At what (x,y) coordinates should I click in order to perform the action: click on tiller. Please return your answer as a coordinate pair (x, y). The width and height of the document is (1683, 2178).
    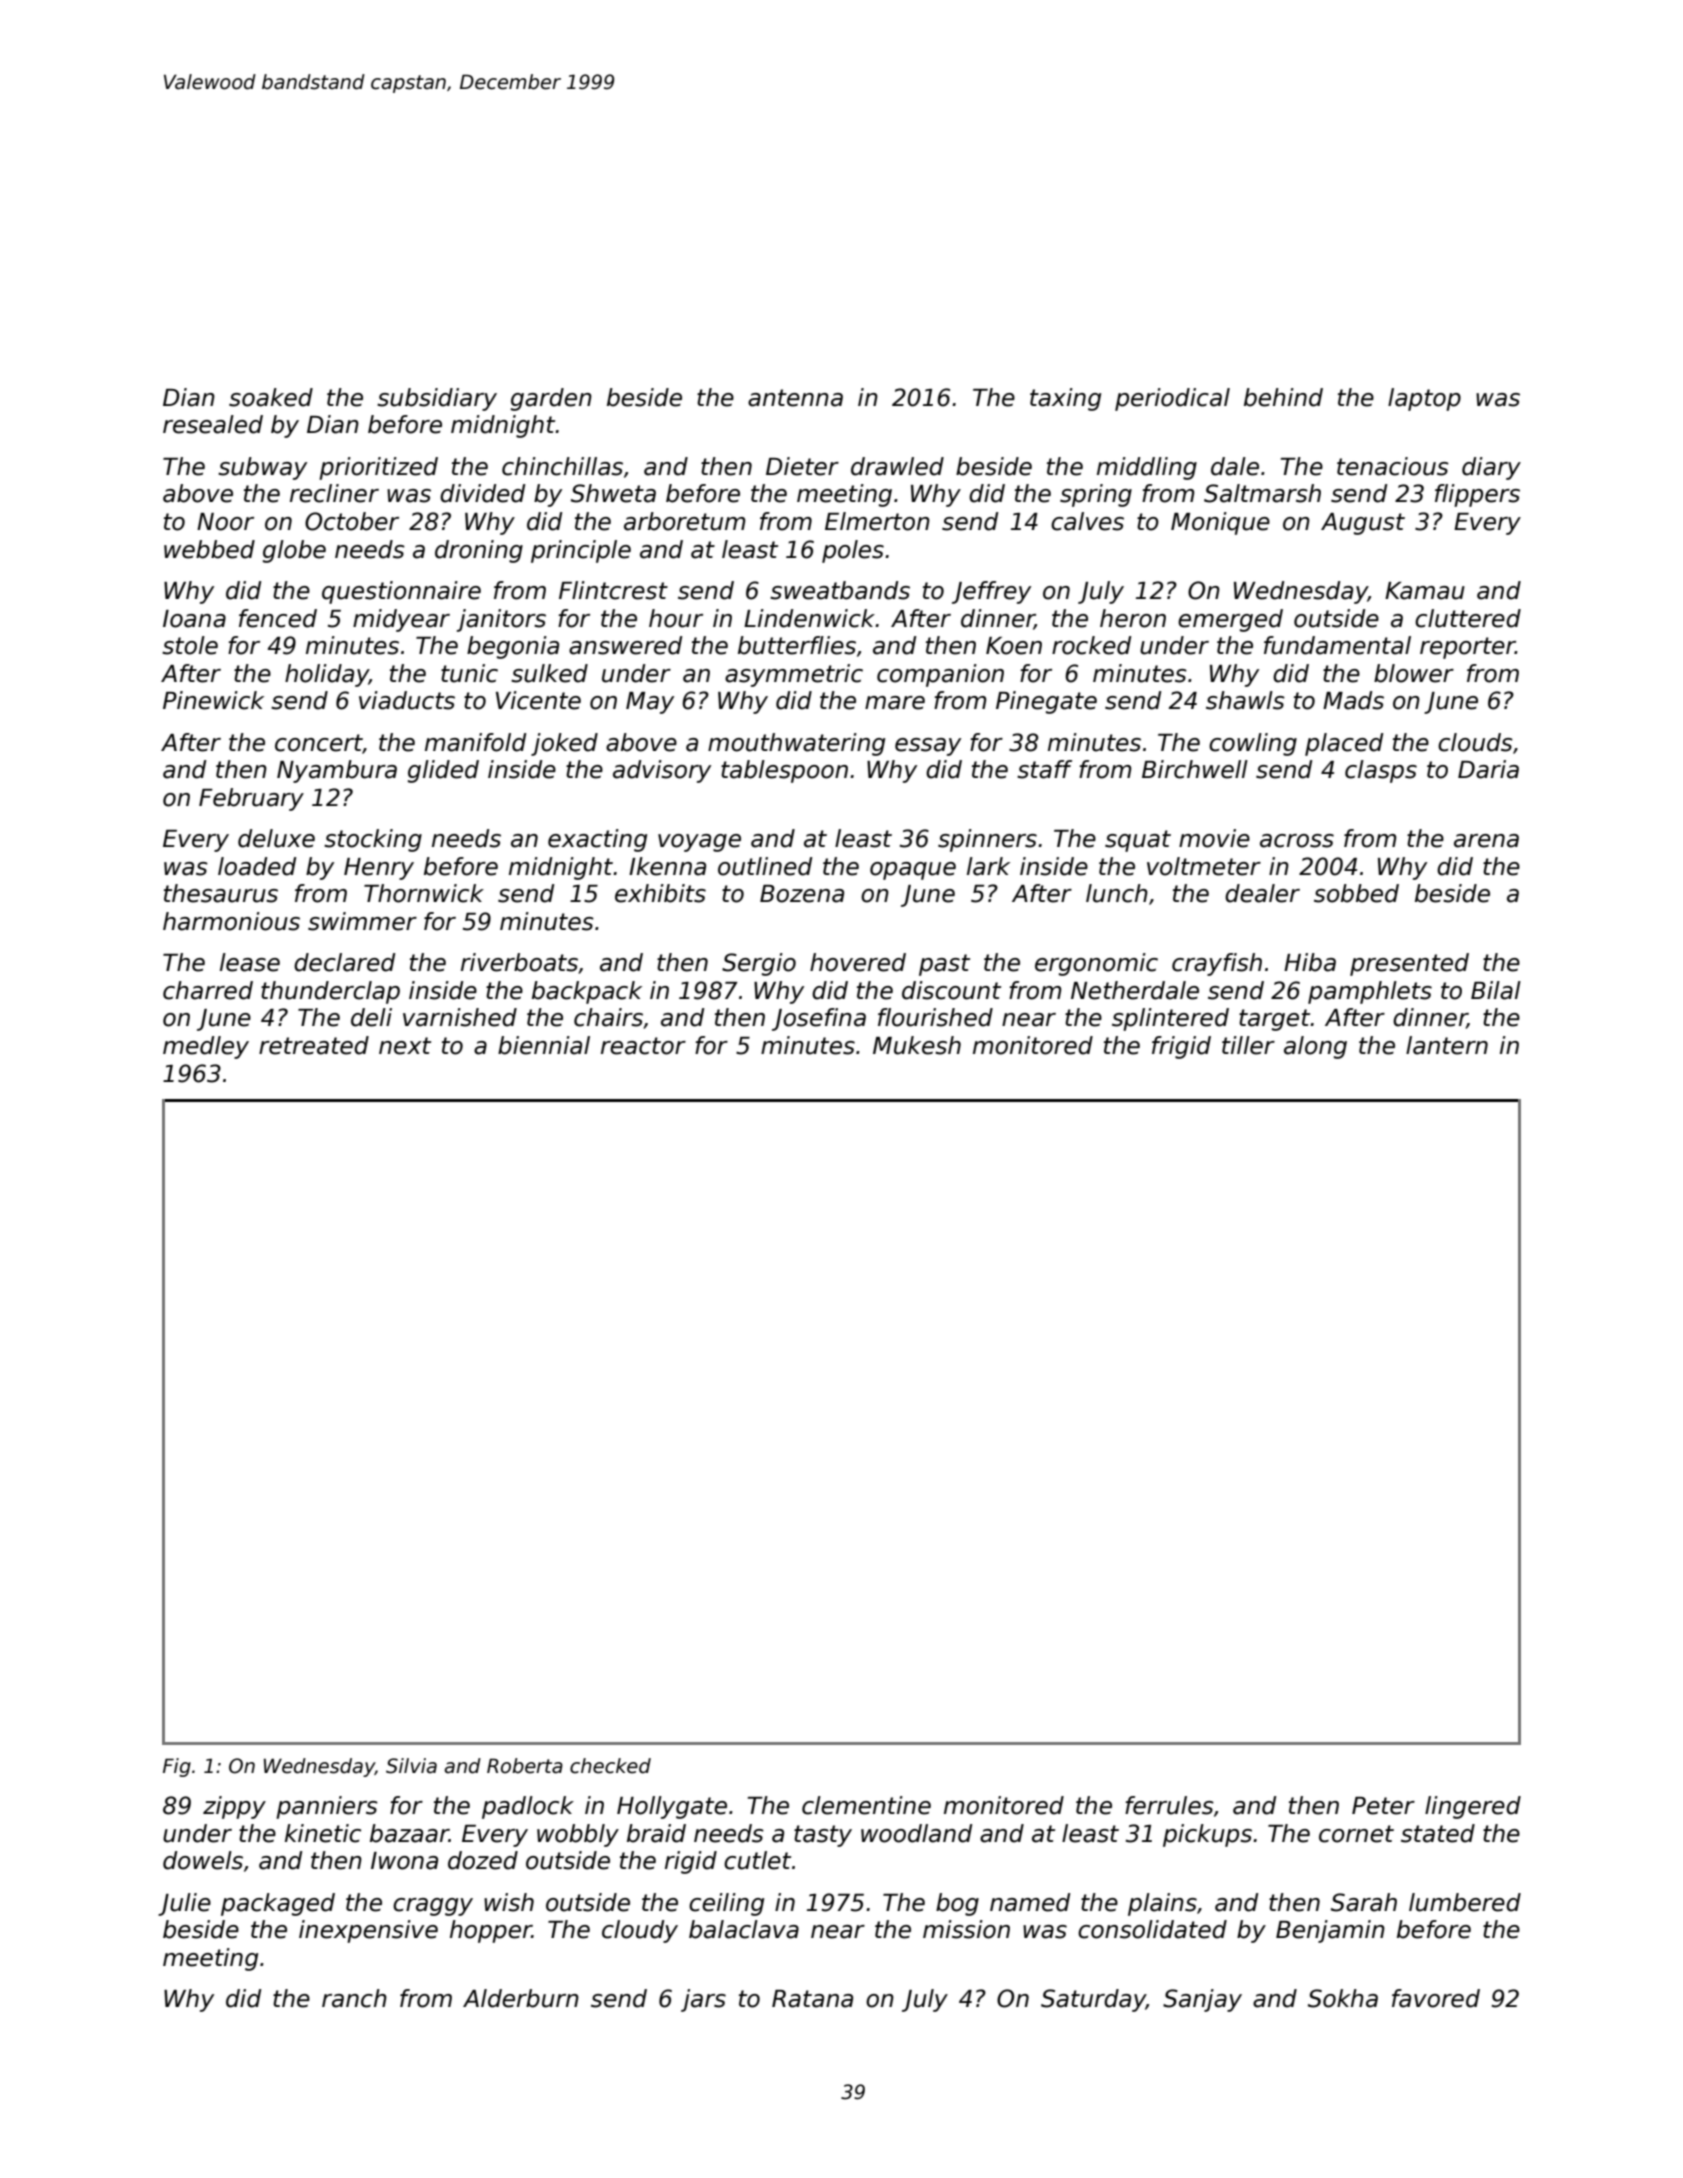
    Looking at the image, I should click on (1248, 1045).
